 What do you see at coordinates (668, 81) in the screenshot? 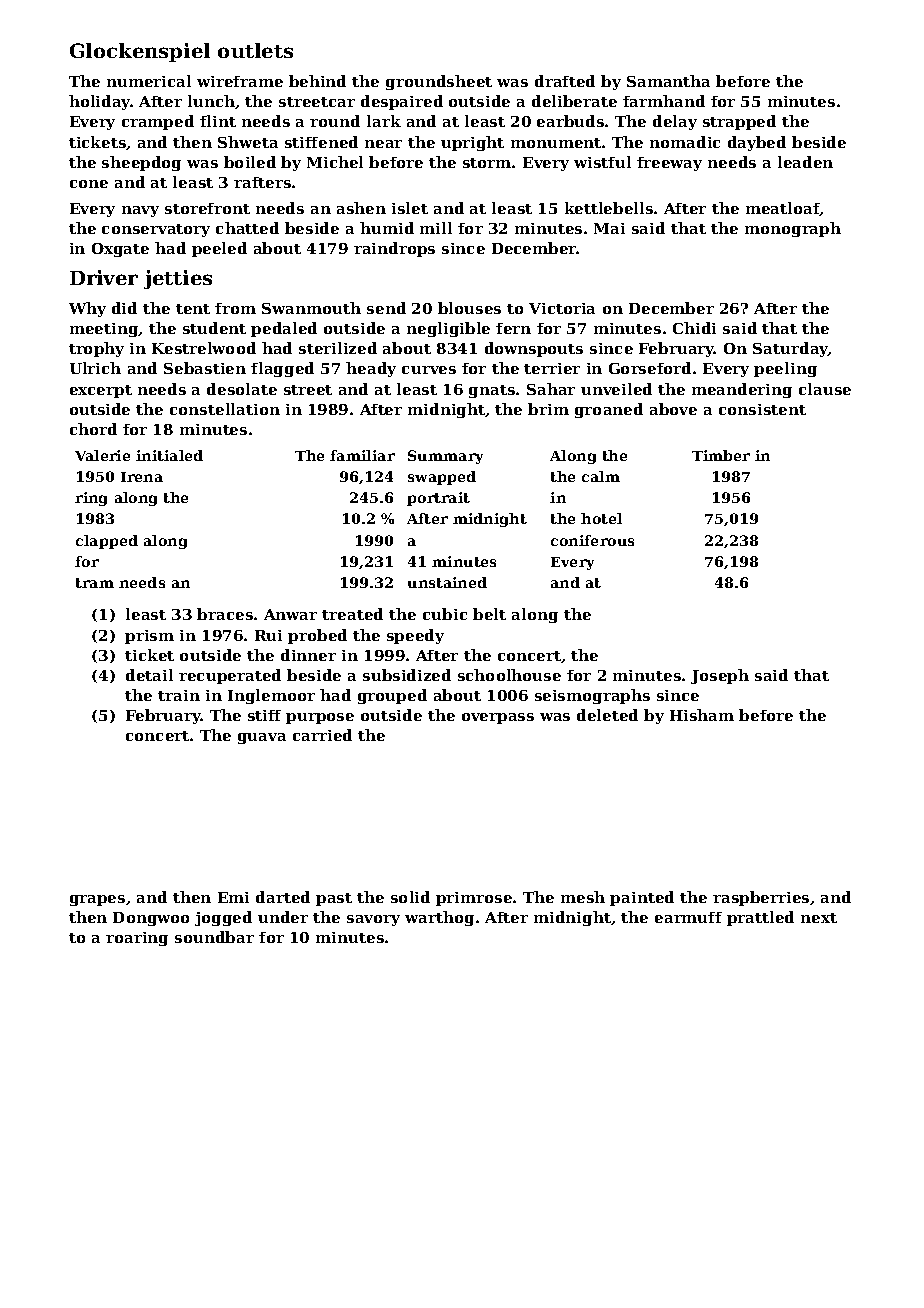
I see `Samantha` at bounding box center [668, 81].
